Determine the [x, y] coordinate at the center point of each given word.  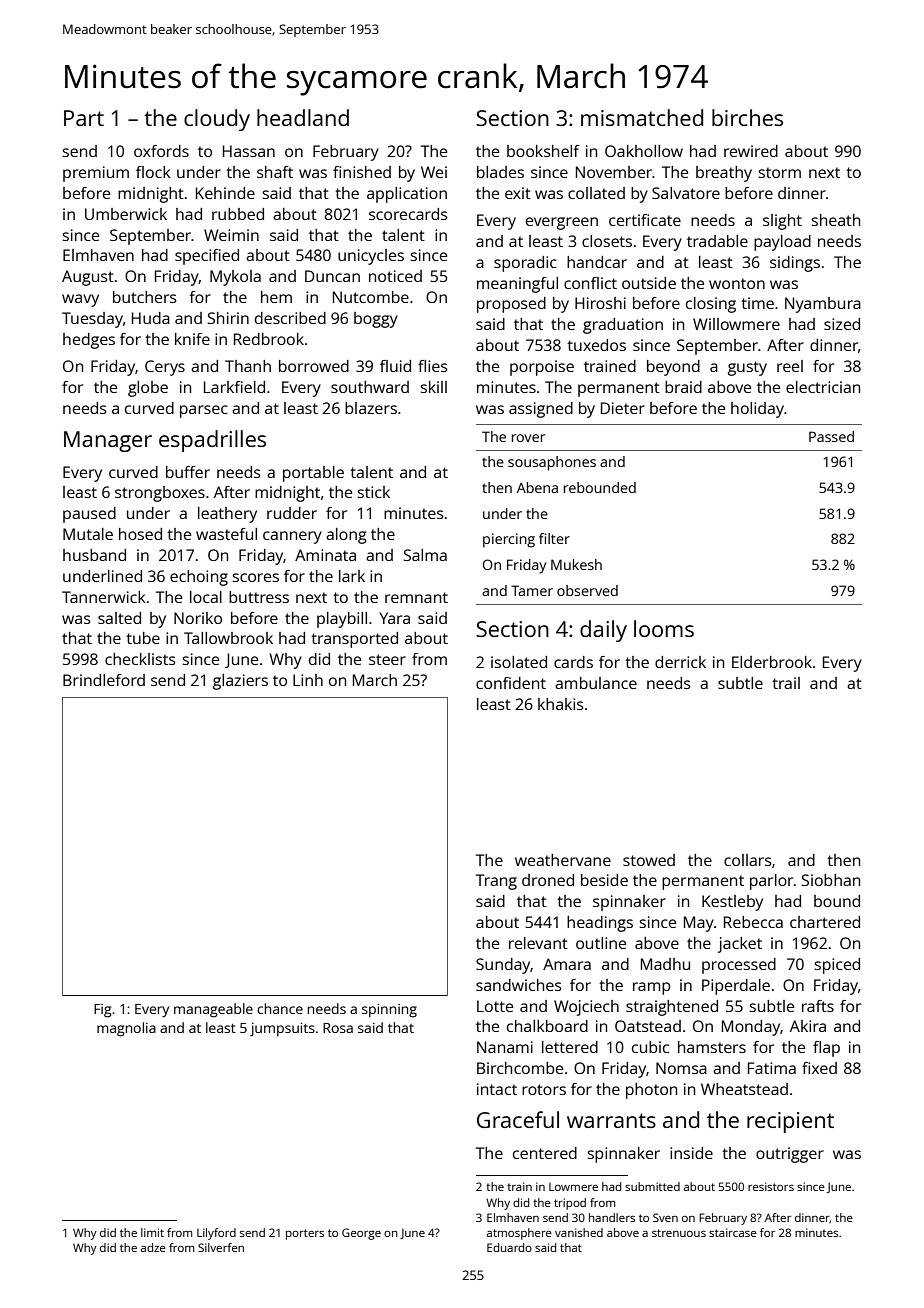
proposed [511, 305]
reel [790, 366]
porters [305, 1234]
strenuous [679, 1233]
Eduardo [509, 1247]
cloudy [217, 120]
